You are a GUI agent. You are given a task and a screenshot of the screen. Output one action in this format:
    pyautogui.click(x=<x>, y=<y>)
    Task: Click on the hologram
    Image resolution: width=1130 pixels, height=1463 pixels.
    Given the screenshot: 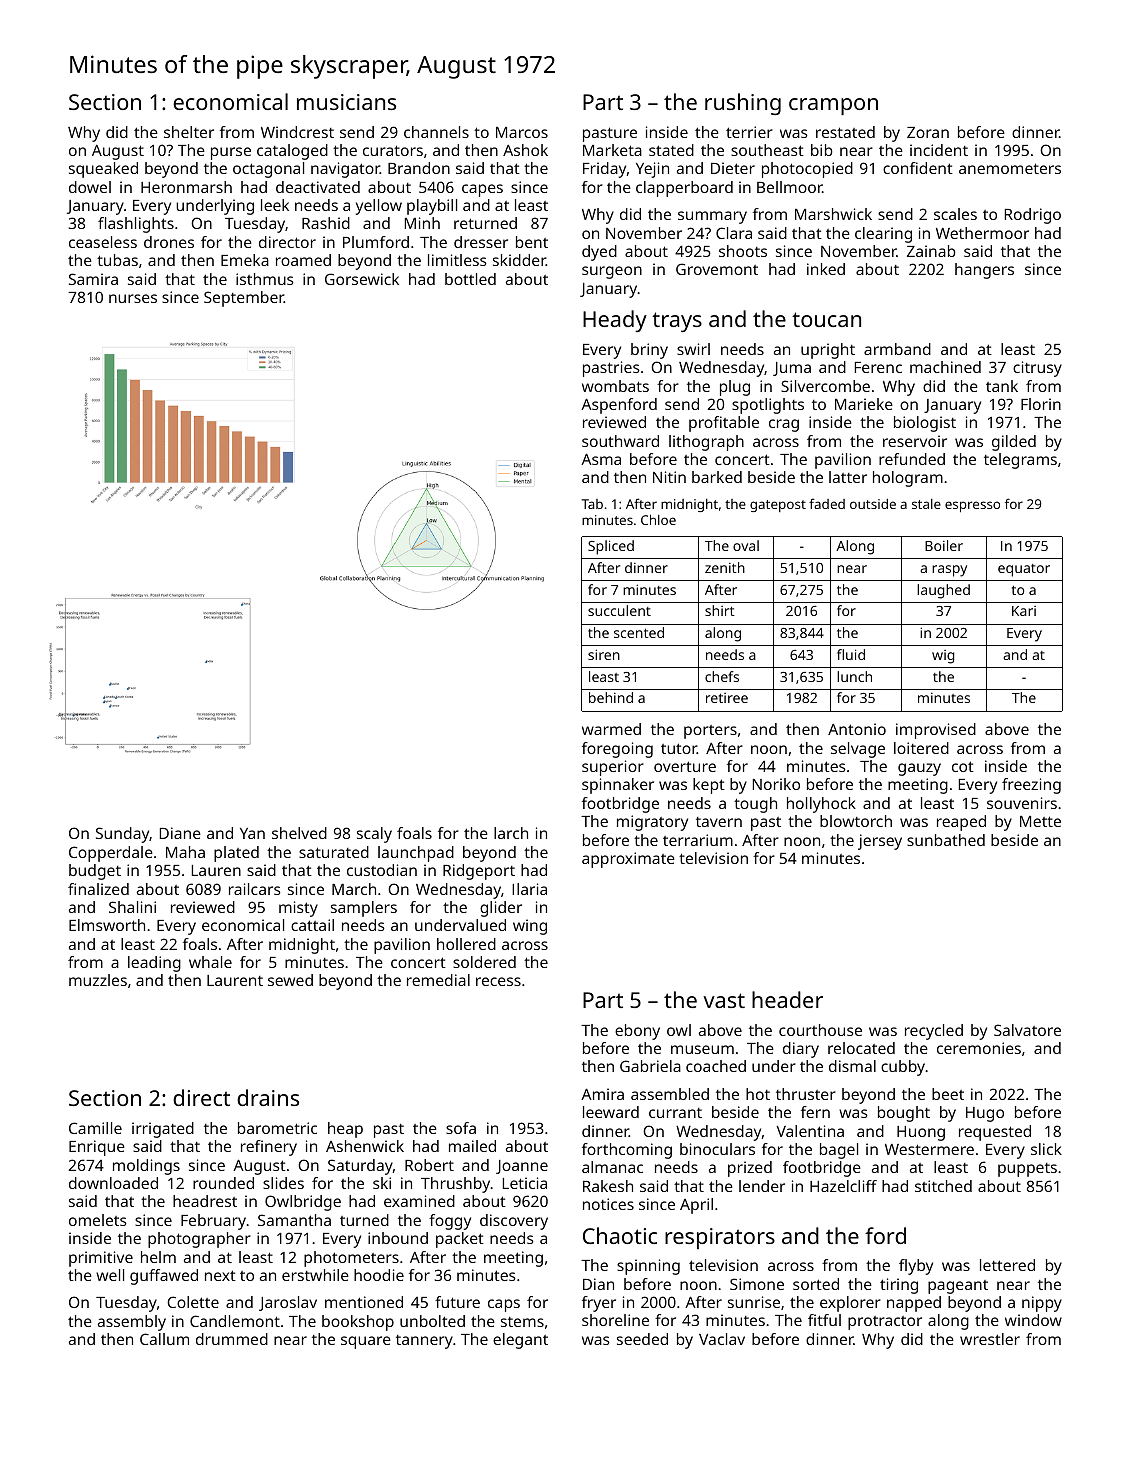 What is the action you would take?
    pyautogui.click(x=908, y=479)
